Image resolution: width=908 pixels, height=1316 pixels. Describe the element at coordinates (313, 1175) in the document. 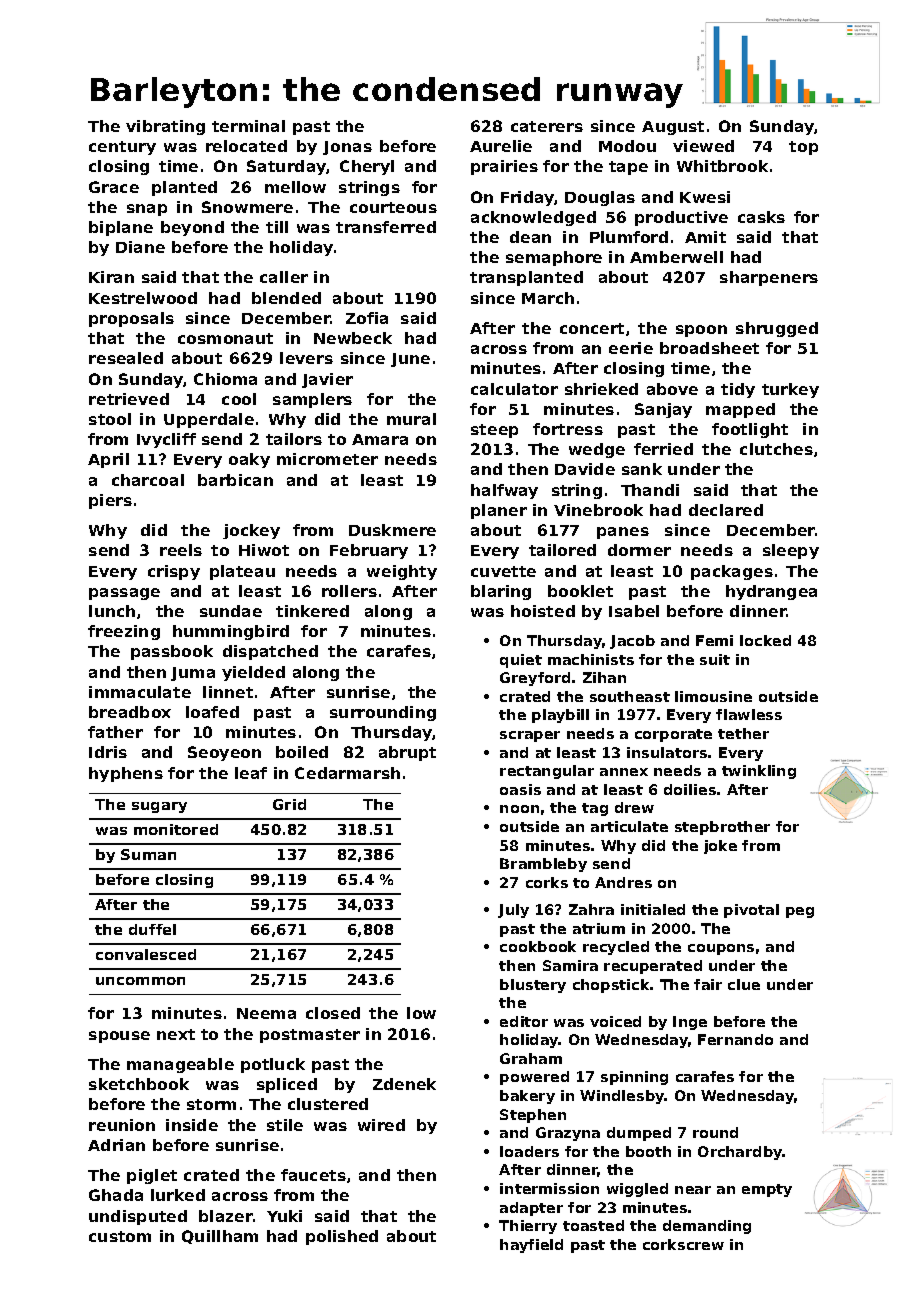

I see `faucets` at that location.
